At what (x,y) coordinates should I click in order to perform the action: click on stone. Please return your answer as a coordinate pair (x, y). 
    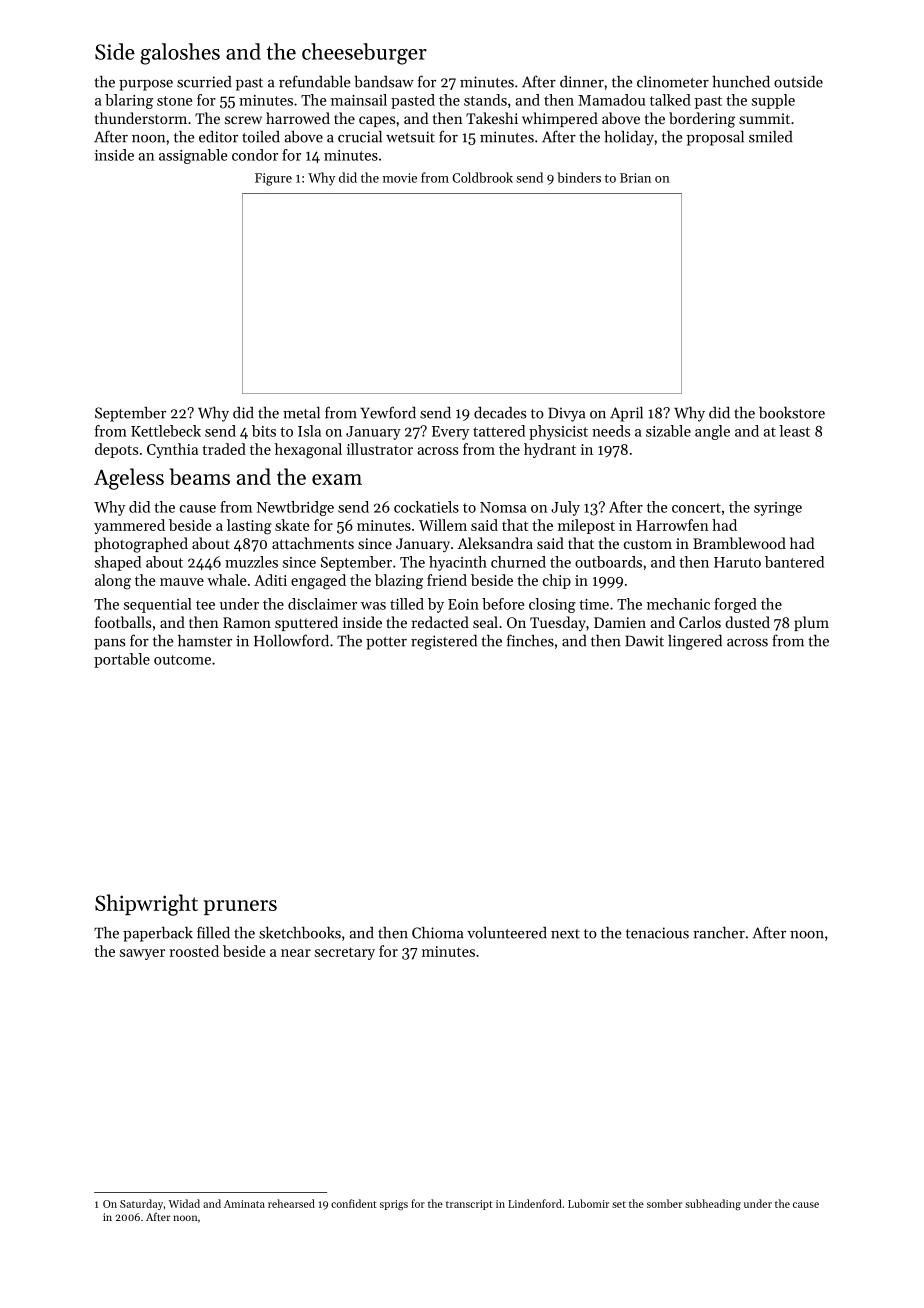
    Looking at the image, I should click on (174, 101).
